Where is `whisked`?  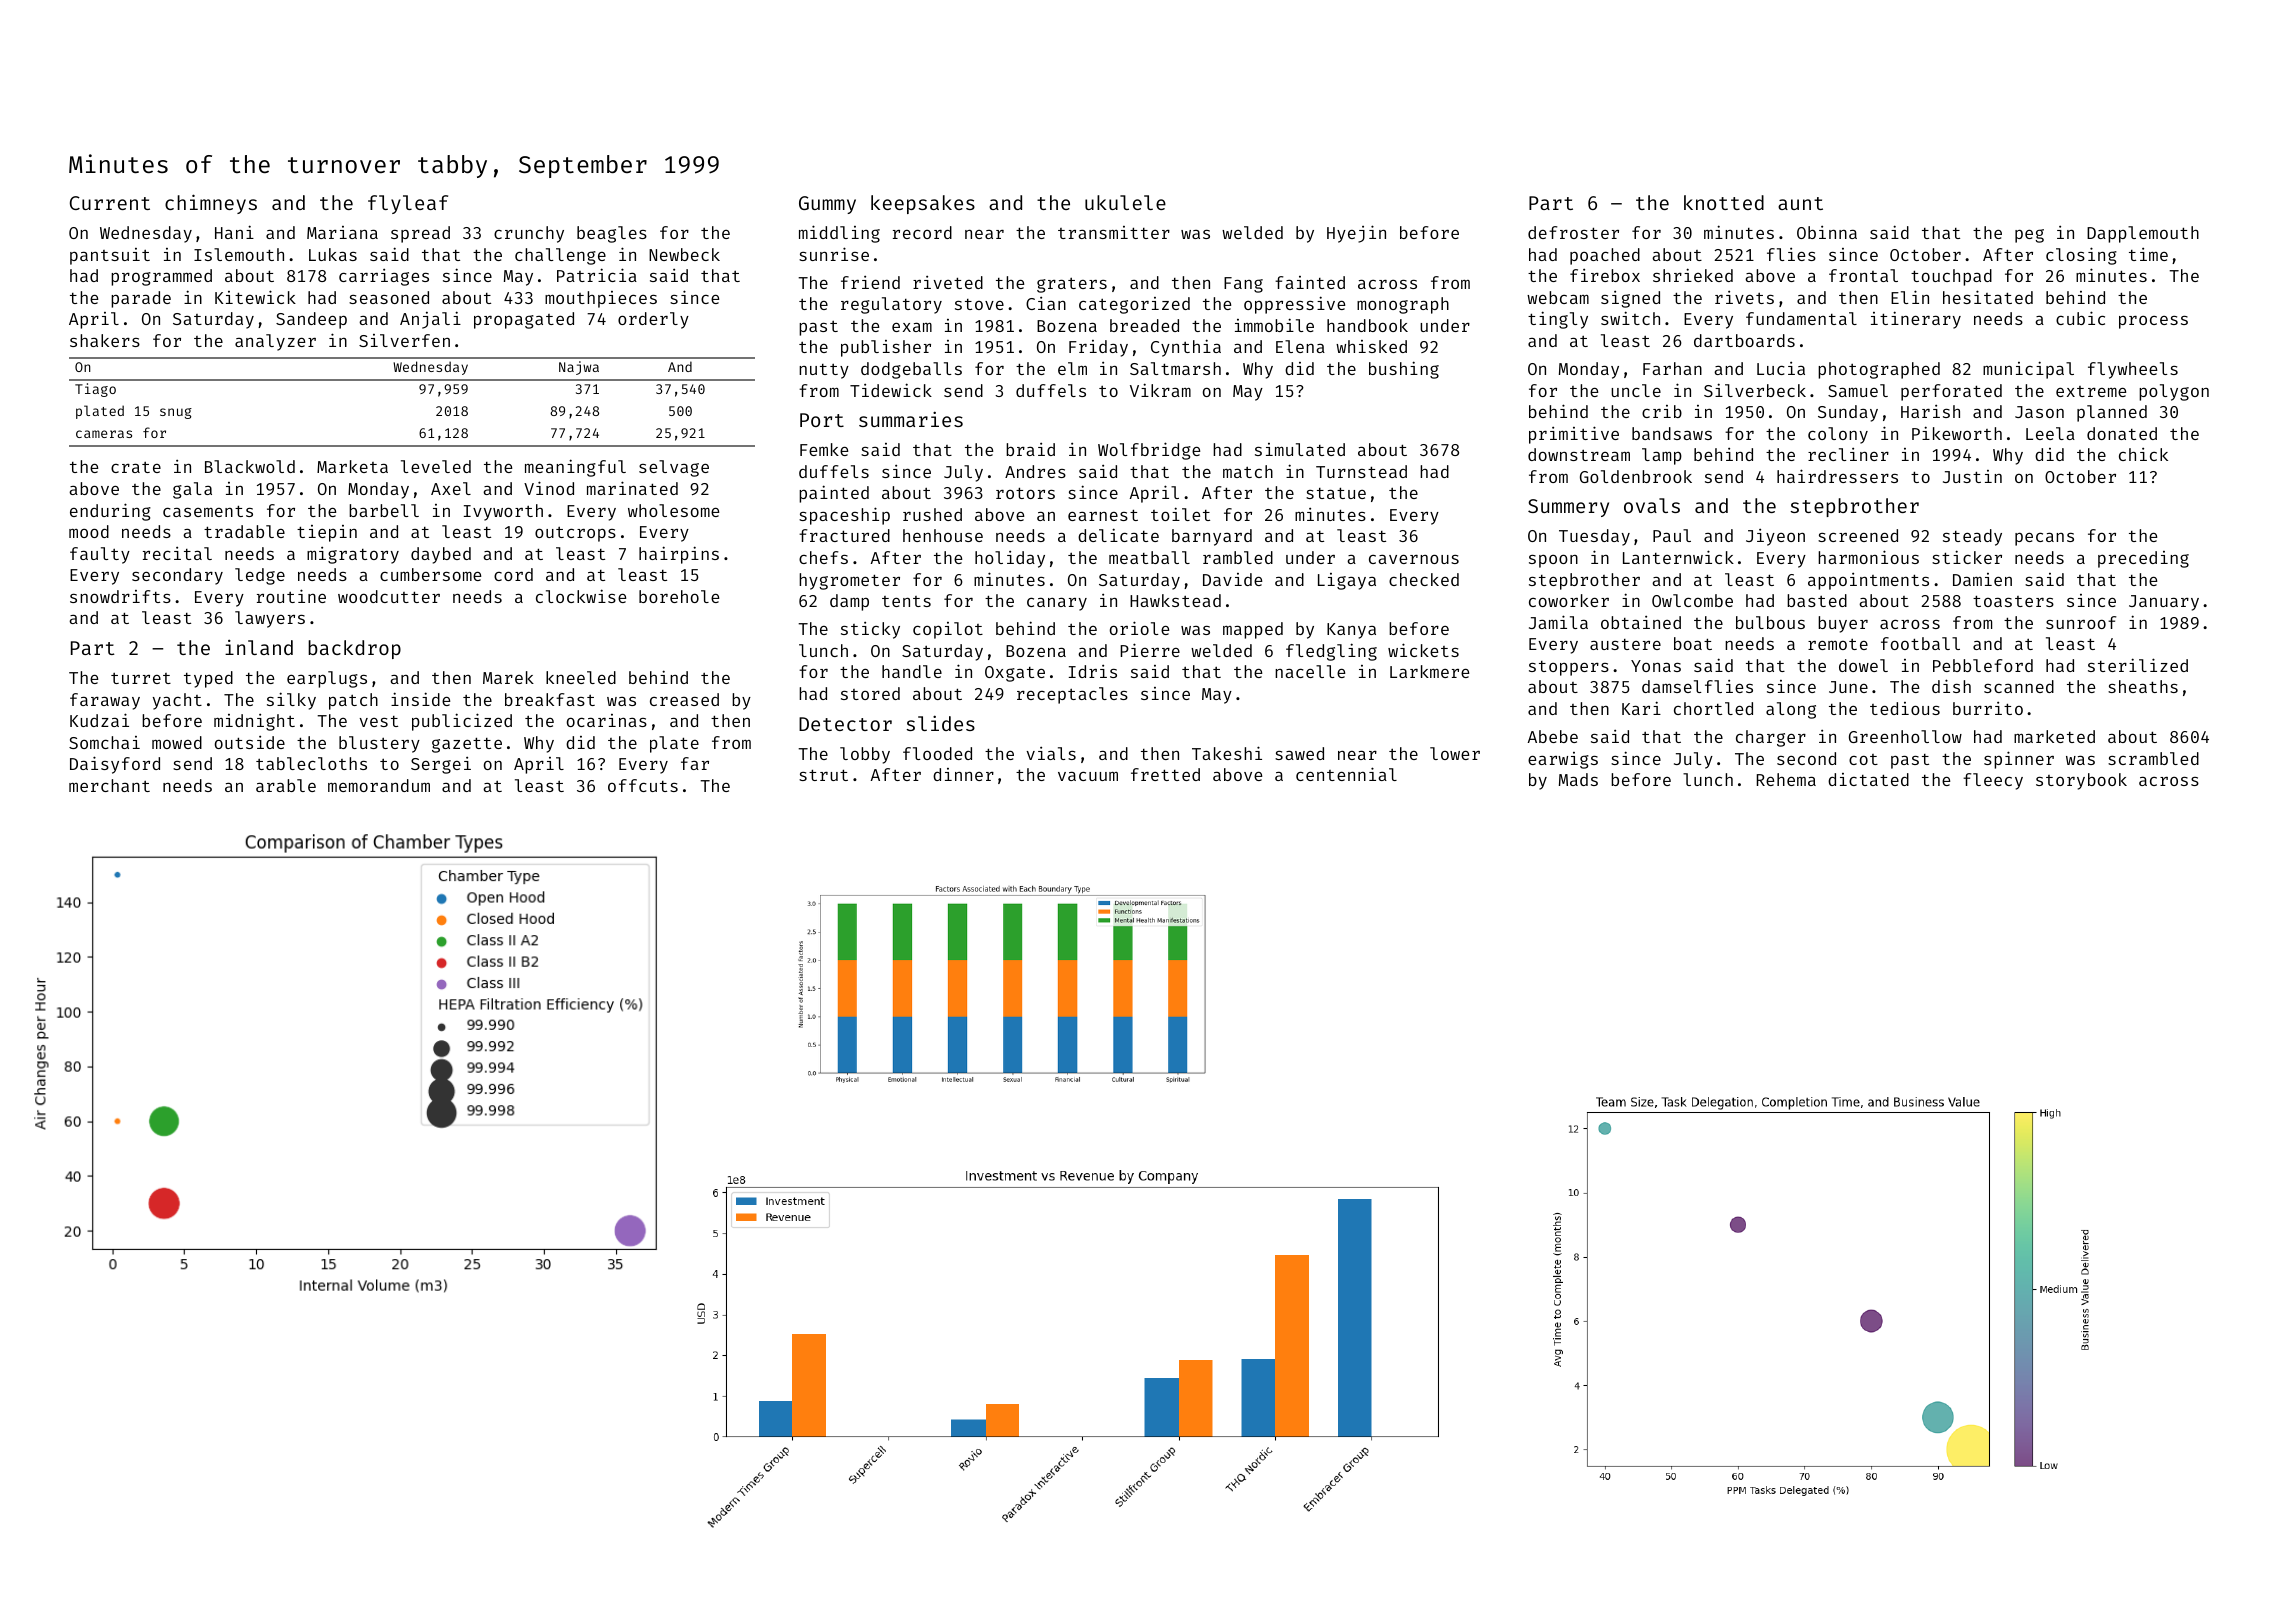
whisked is located at coordinates (1371, 346).
